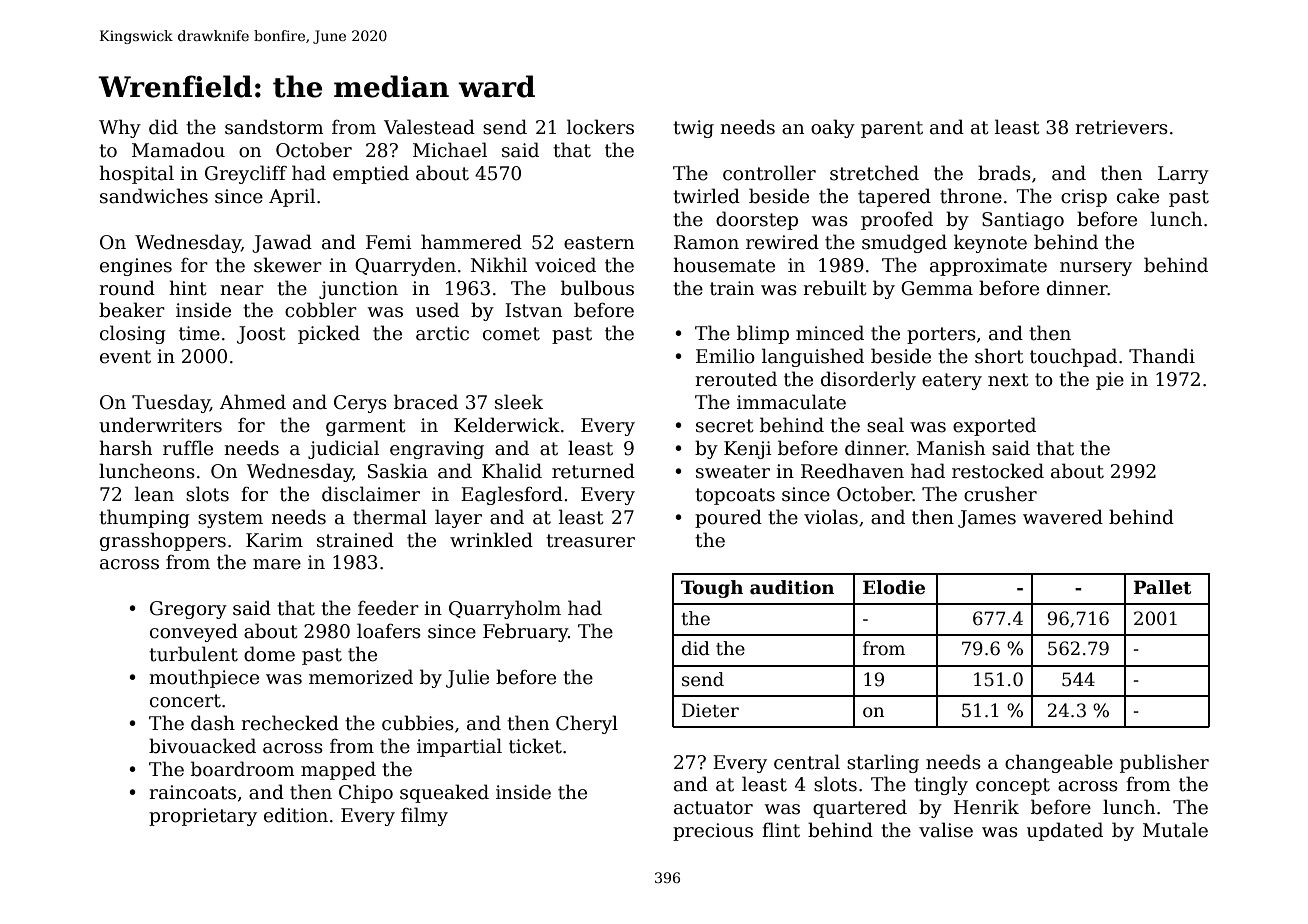 The image size is (1308, 924). What do you see at coordinates (728, 518) in the screenshot?
I see `poured` at bounding box center [728, 518].
